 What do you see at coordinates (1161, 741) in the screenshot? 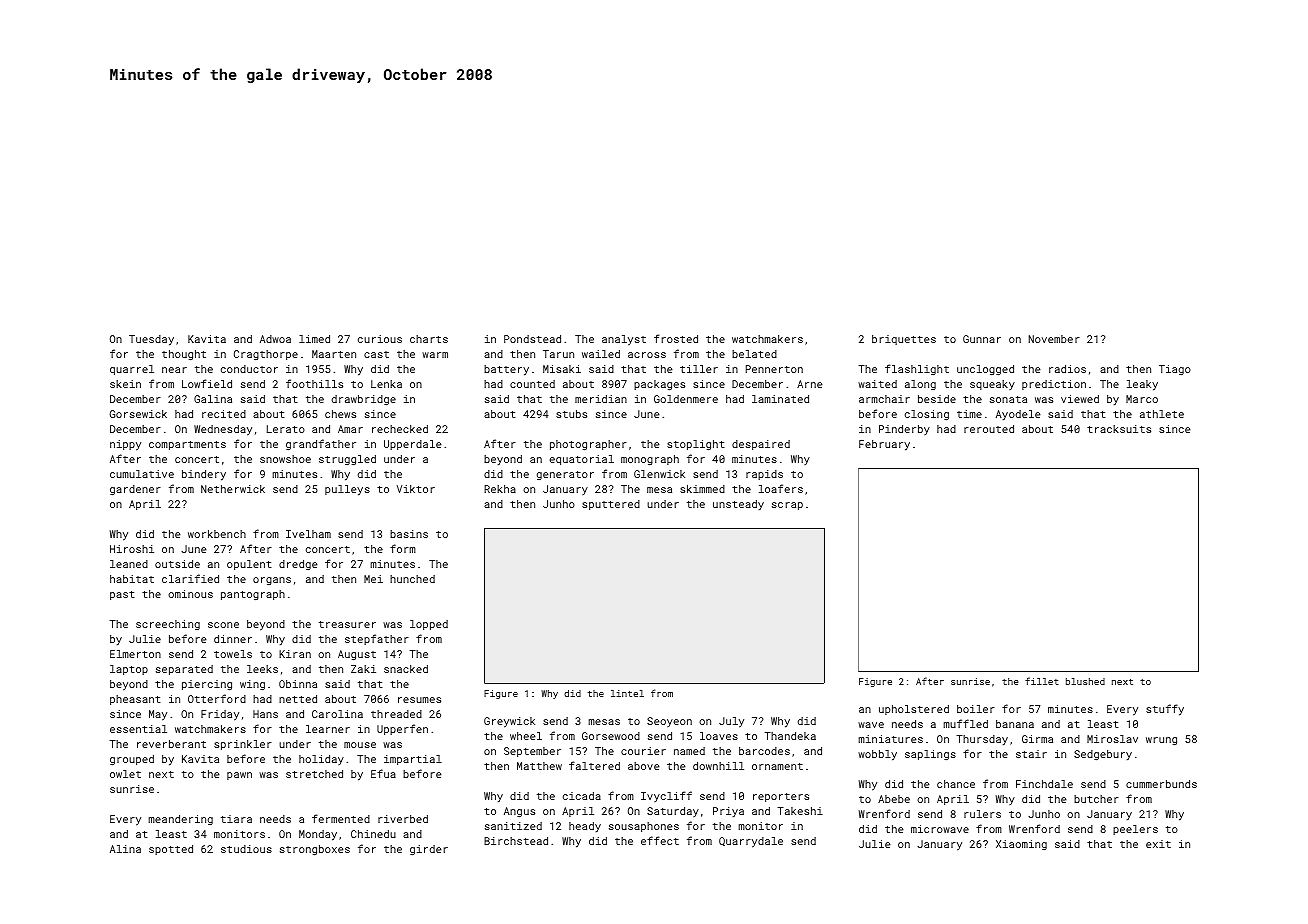
I see `wrung` at bounding box center [1161, 741].
